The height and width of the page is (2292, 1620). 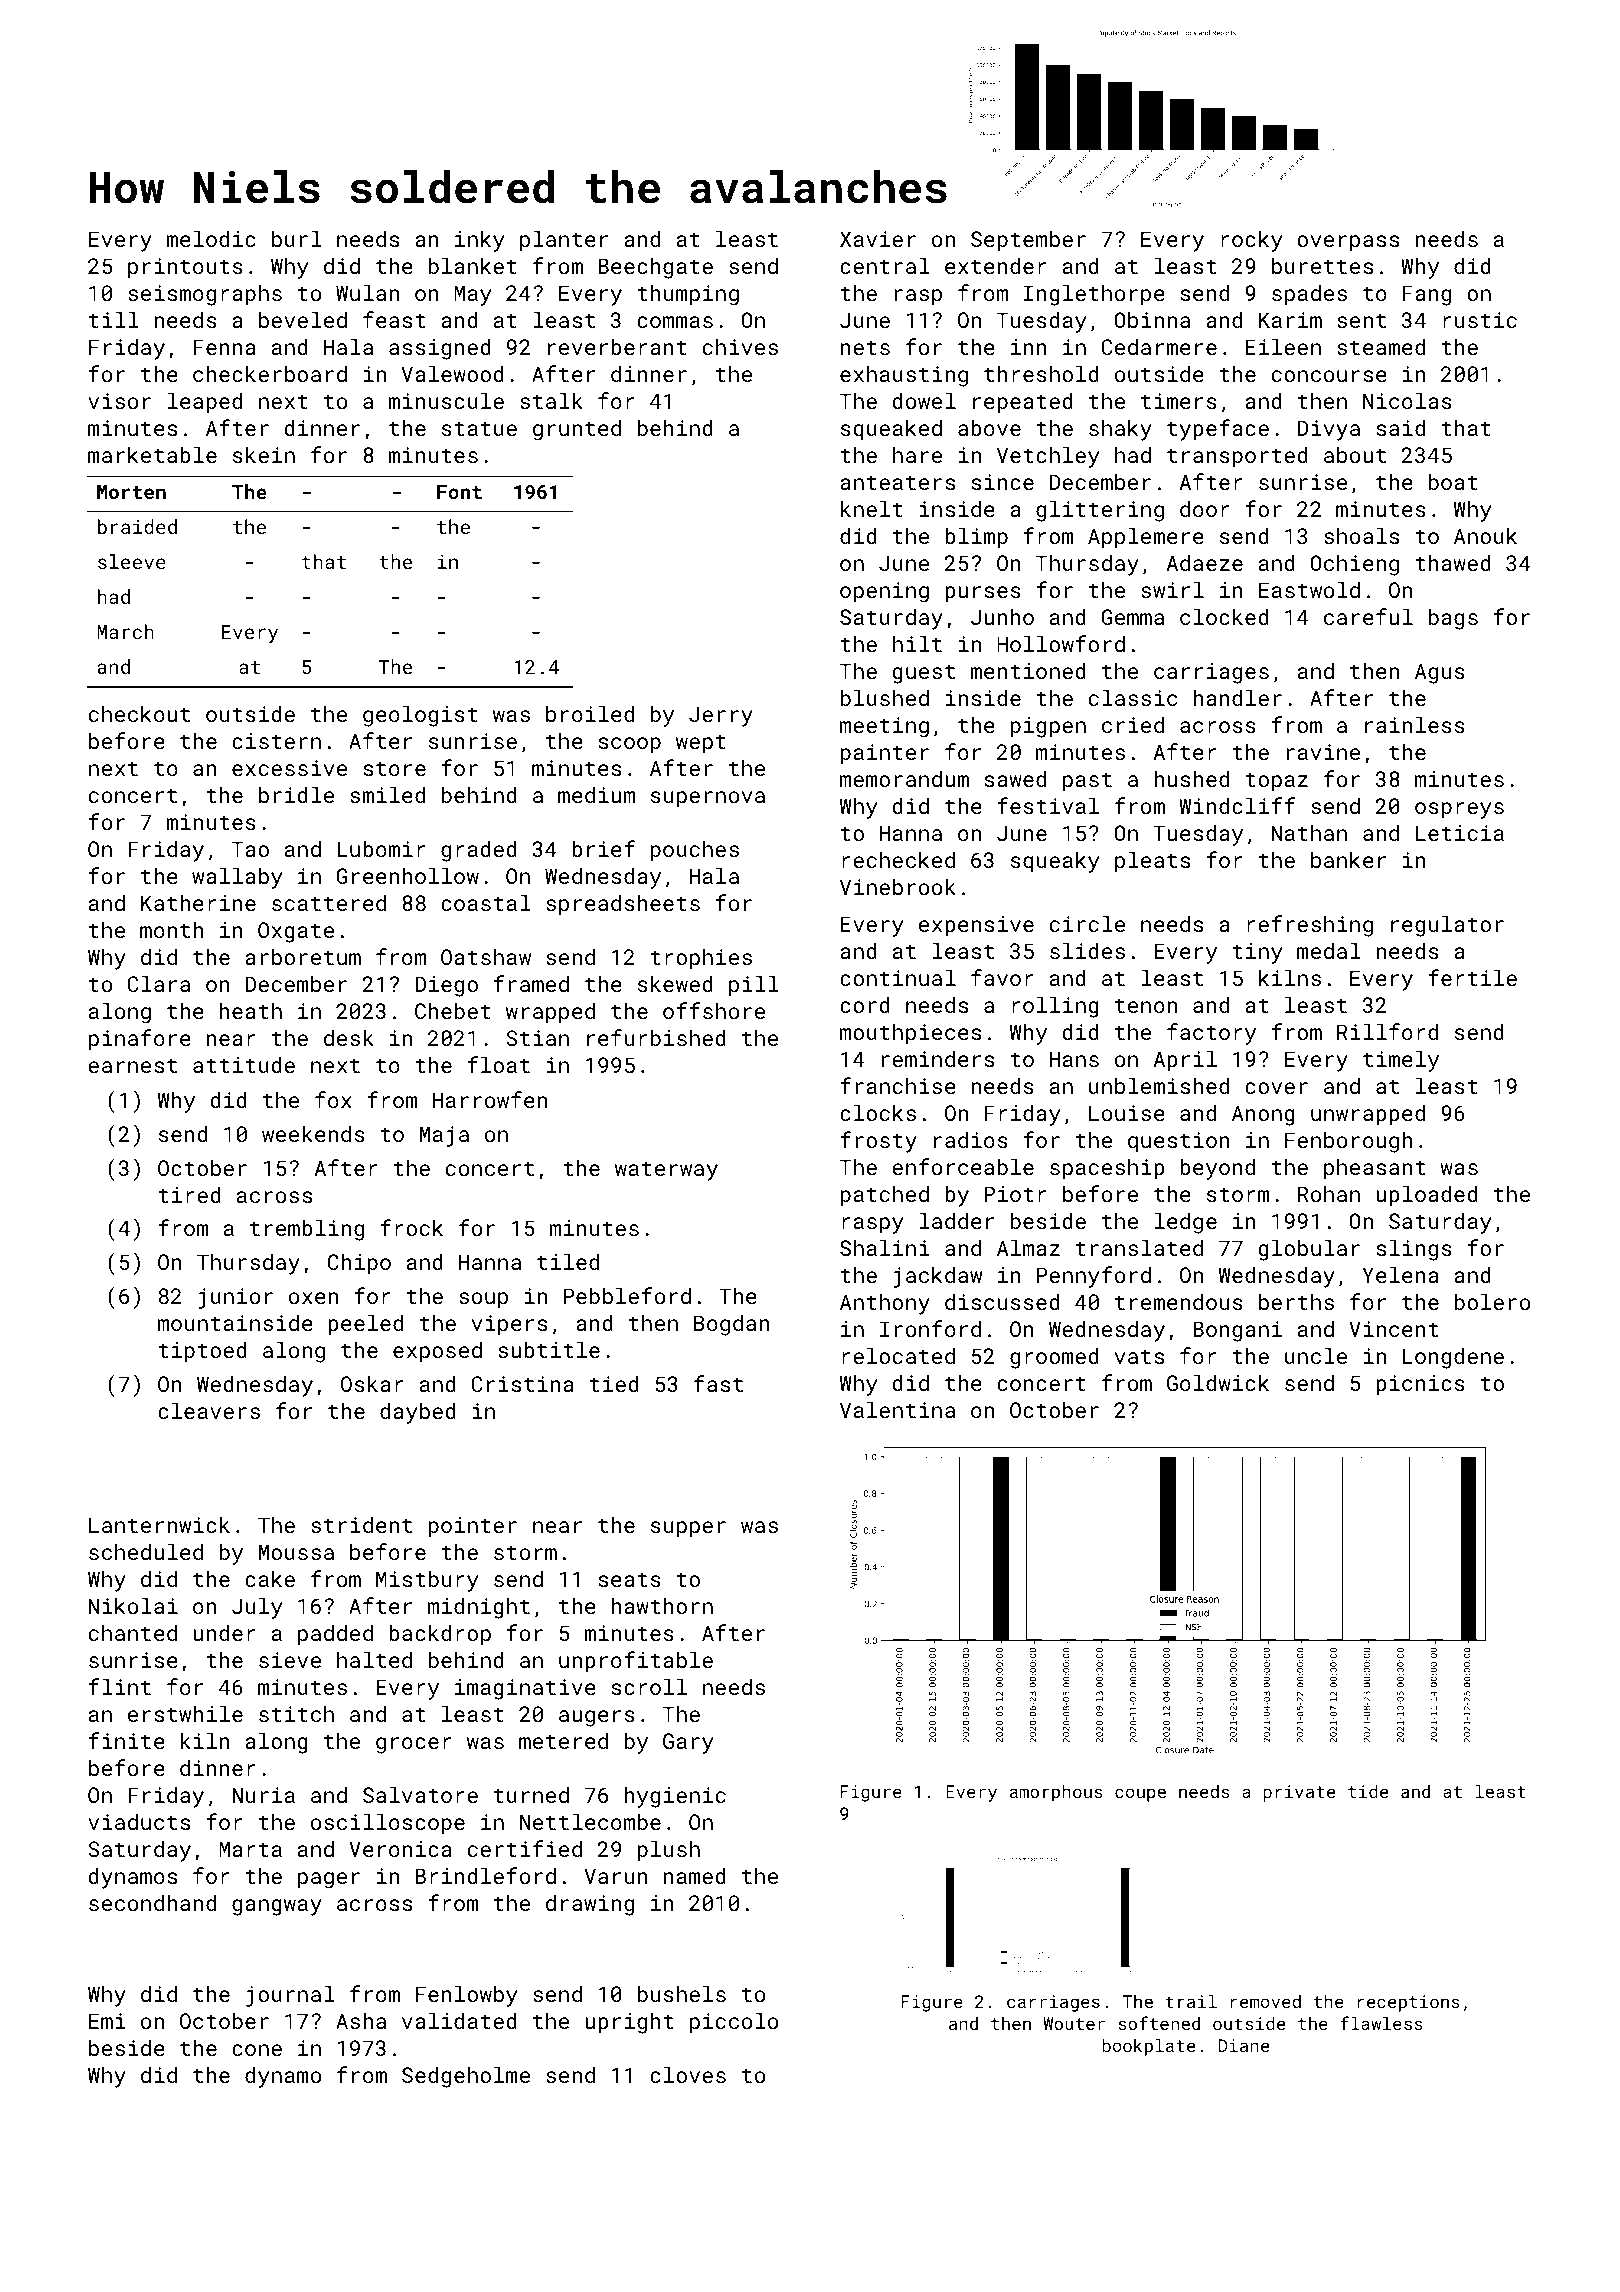 I want to click on Diane, so click(x=1244, y=2045).
